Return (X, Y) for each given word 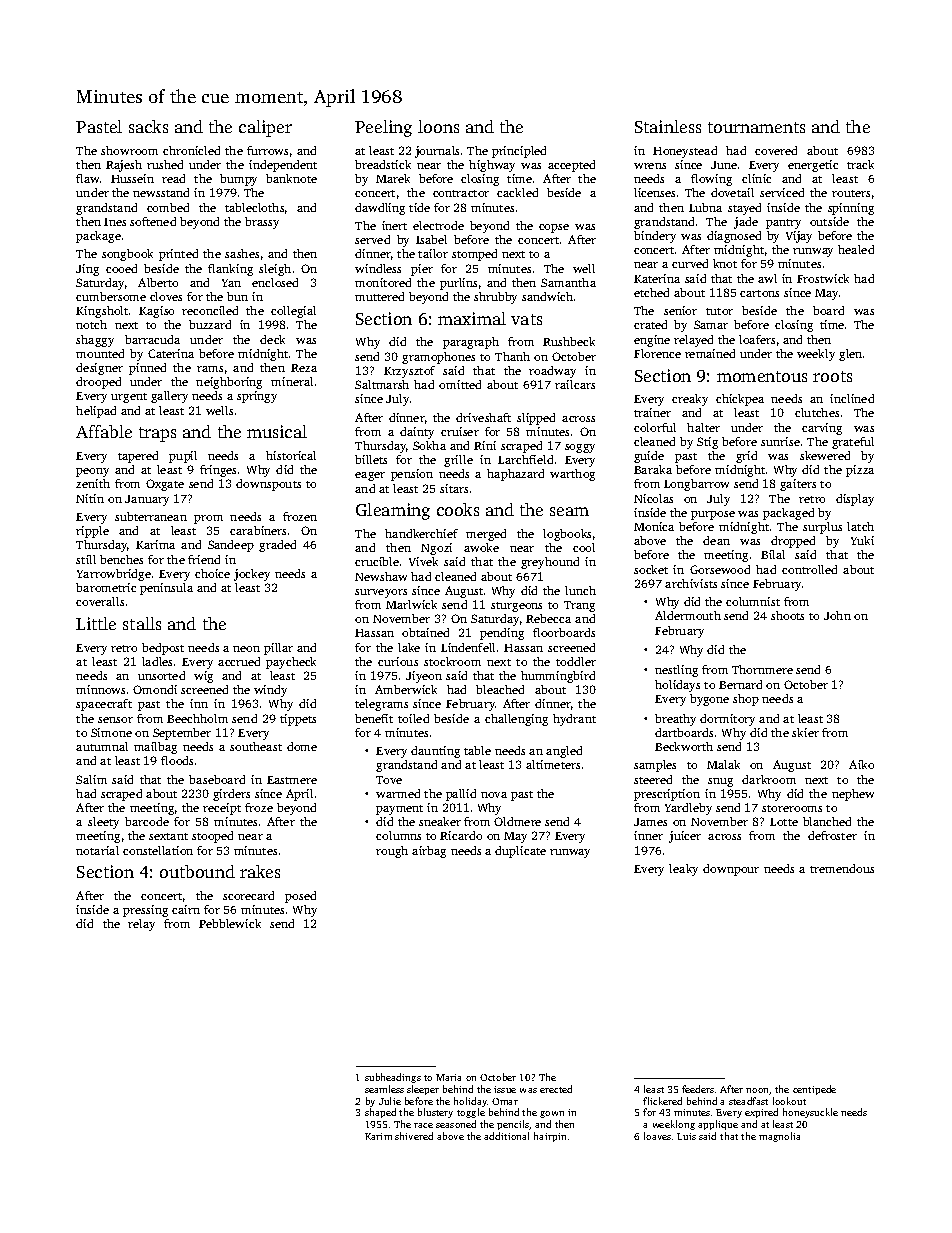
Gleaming (393, 511)
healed (856, 249)
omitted (460, 384)
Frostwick (823, 278)
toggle (471, 1113)
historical (291, 455)
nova (494, 795)
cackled (517, 192)
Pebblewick (230, 923)
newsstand (161, 192)
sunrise (780, 441)
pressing (145, 911)
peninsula (166, 589)
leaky (683, 870)
